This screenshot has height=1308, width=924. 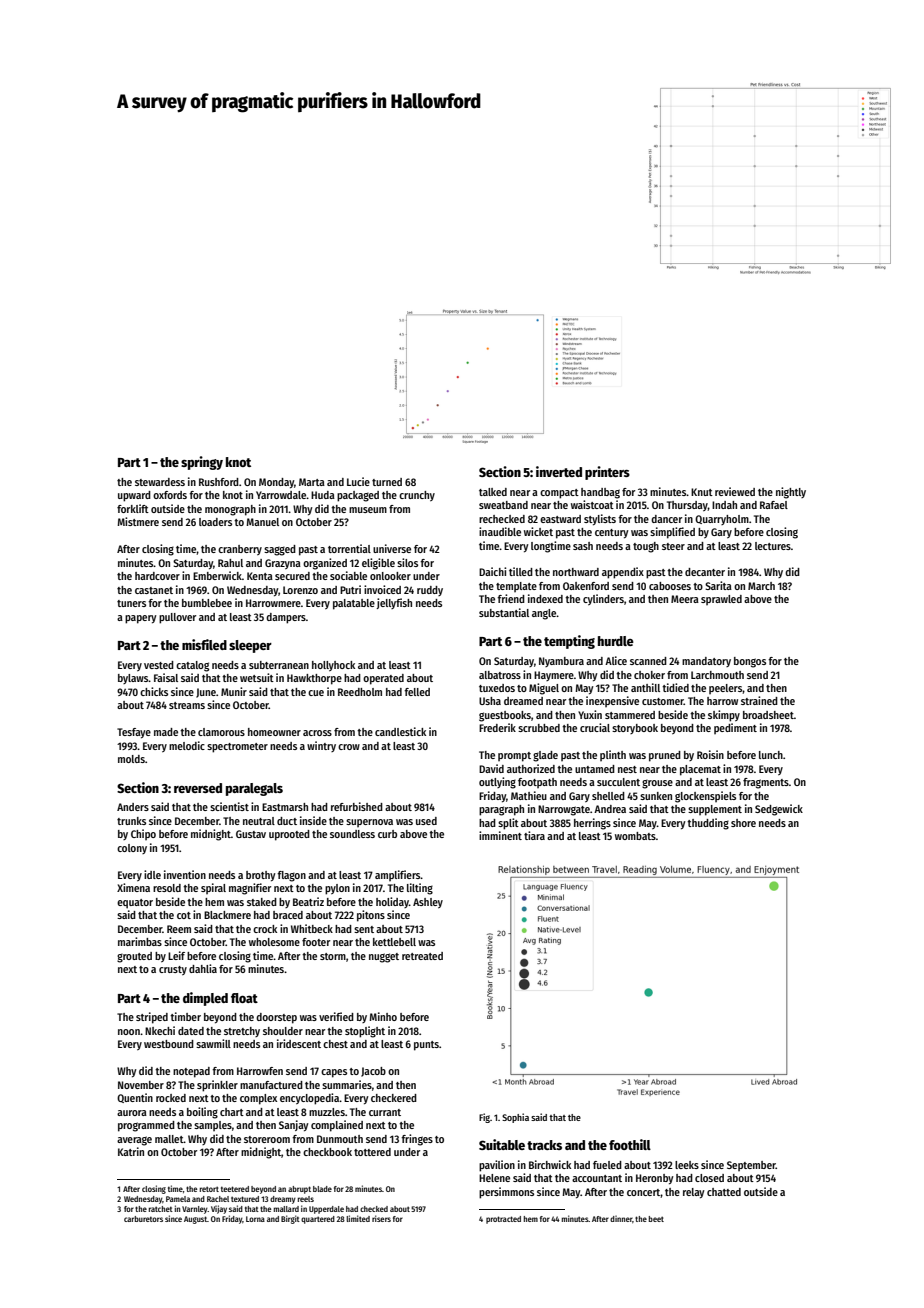 I want to click on nightly, so click(x=791, y=493).
